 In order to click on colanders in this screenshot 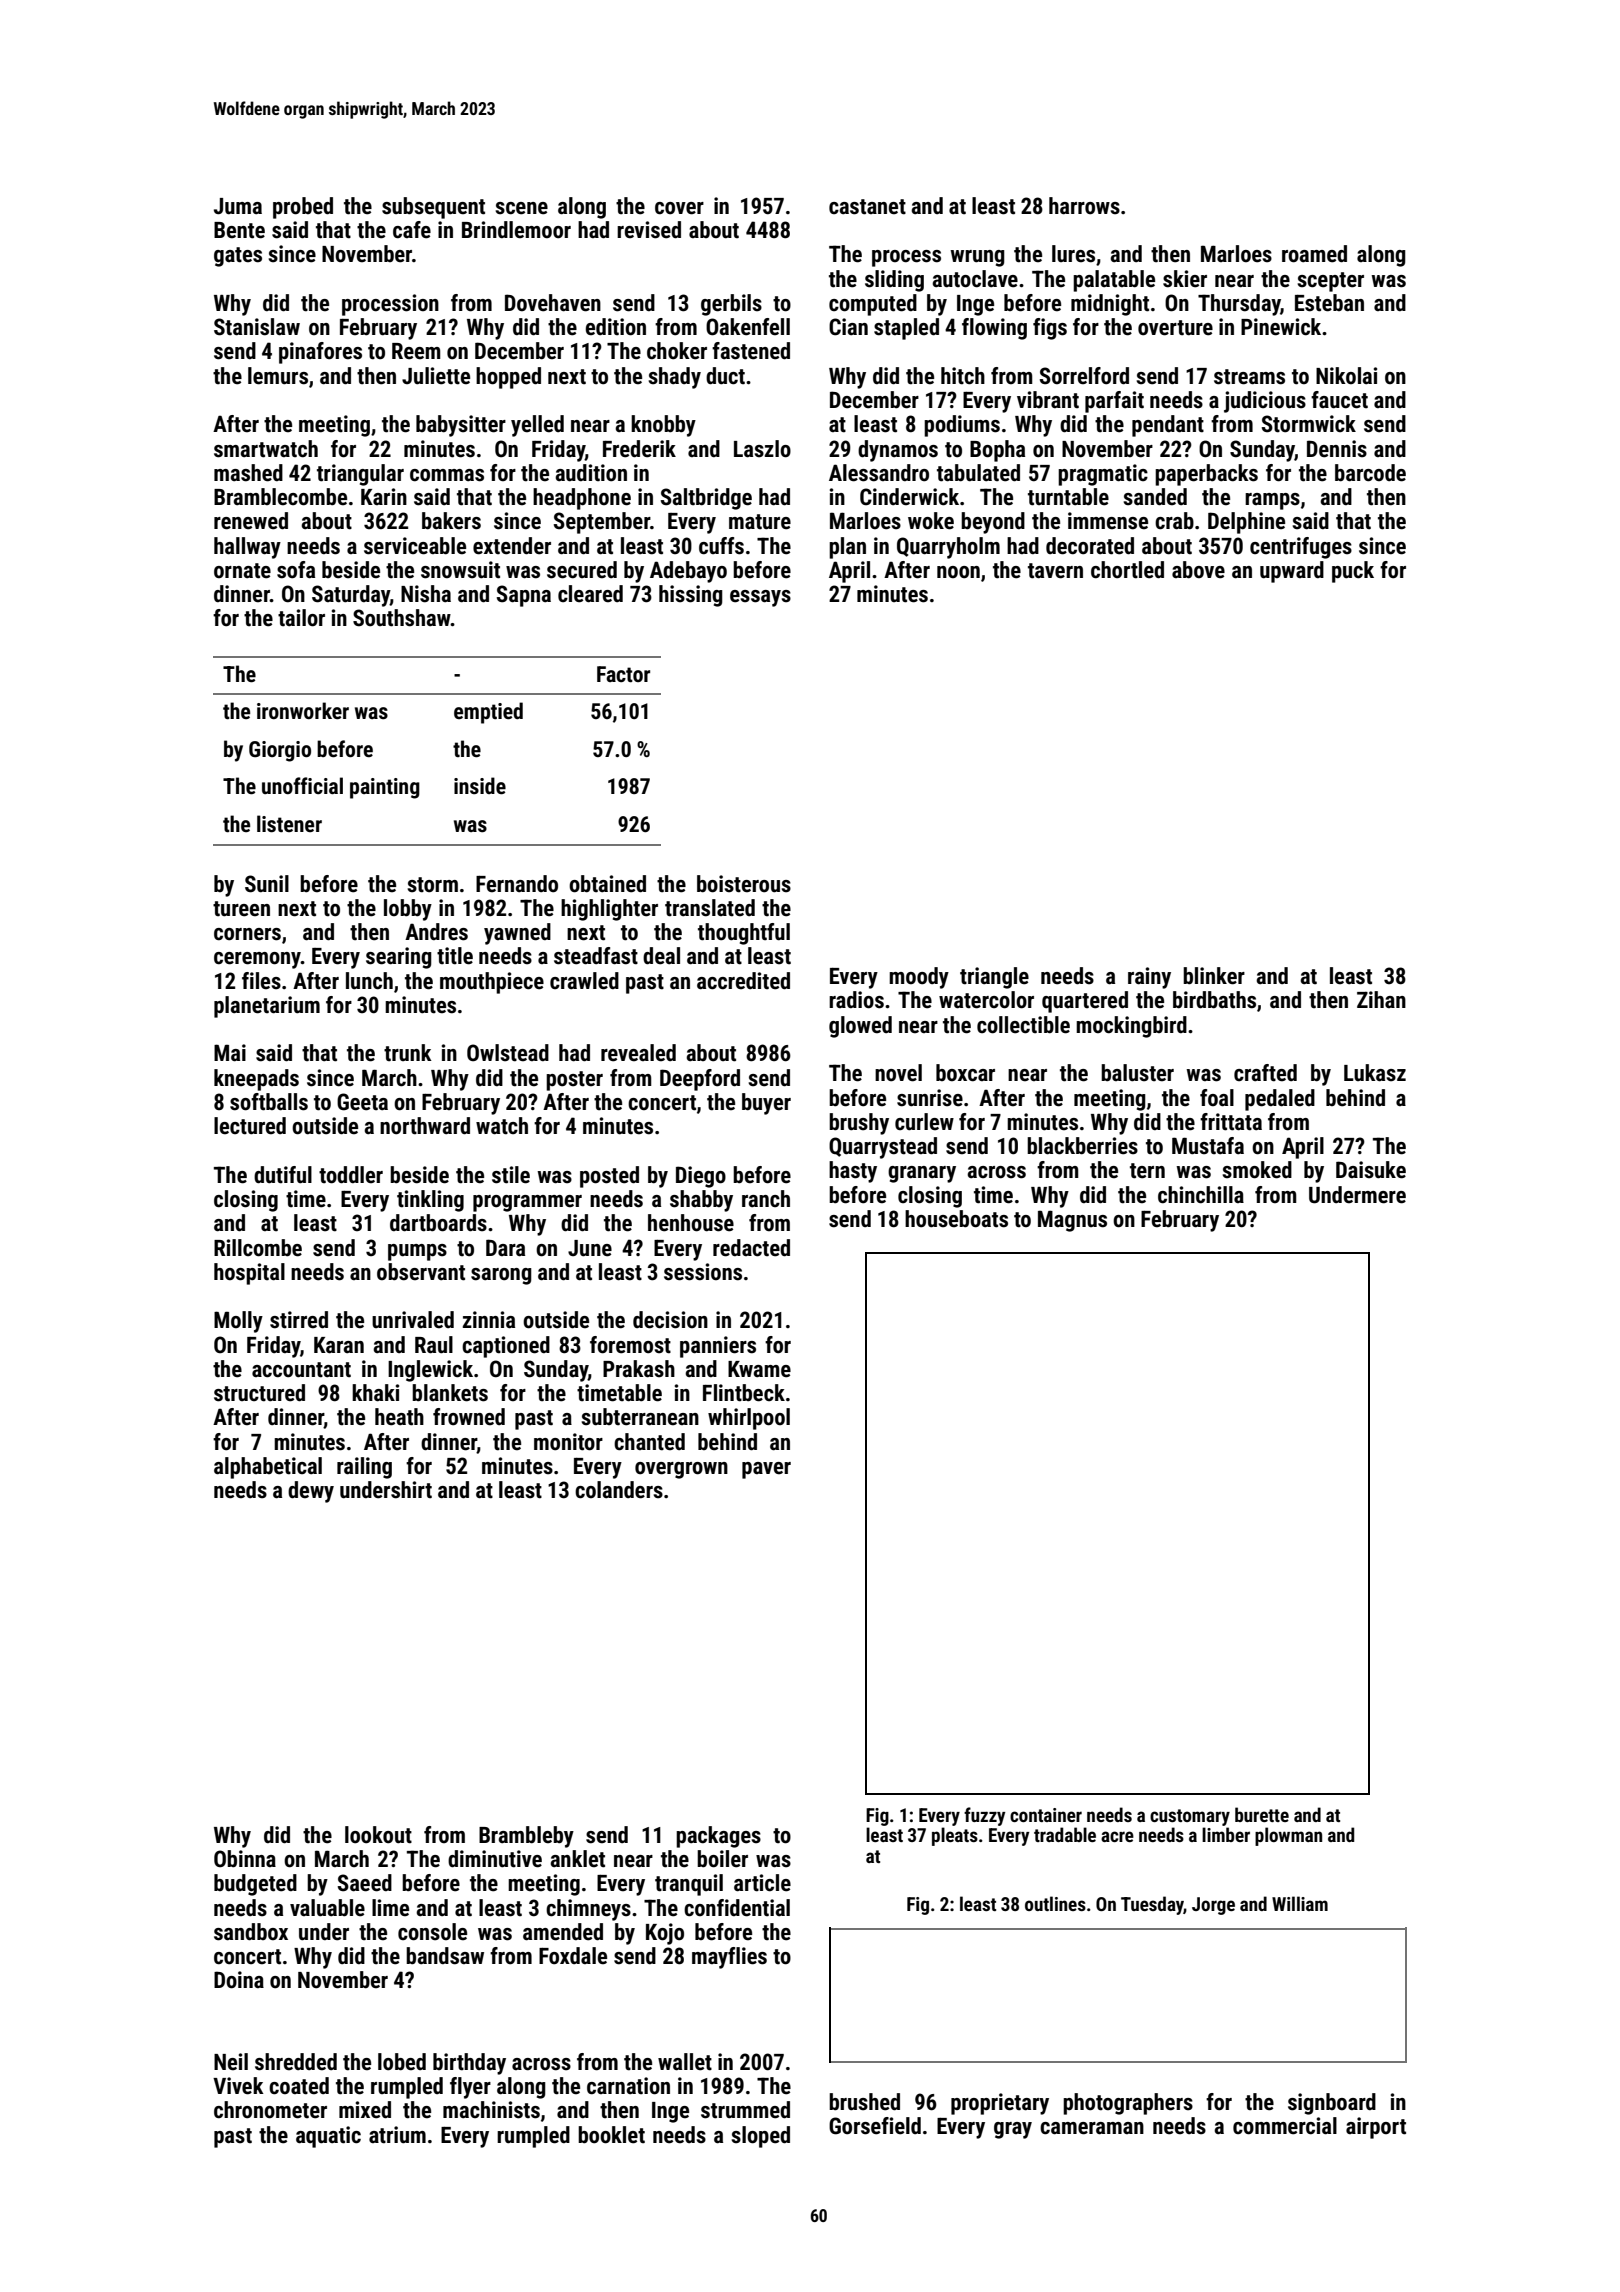, I will do `click(619, 1490)`.
